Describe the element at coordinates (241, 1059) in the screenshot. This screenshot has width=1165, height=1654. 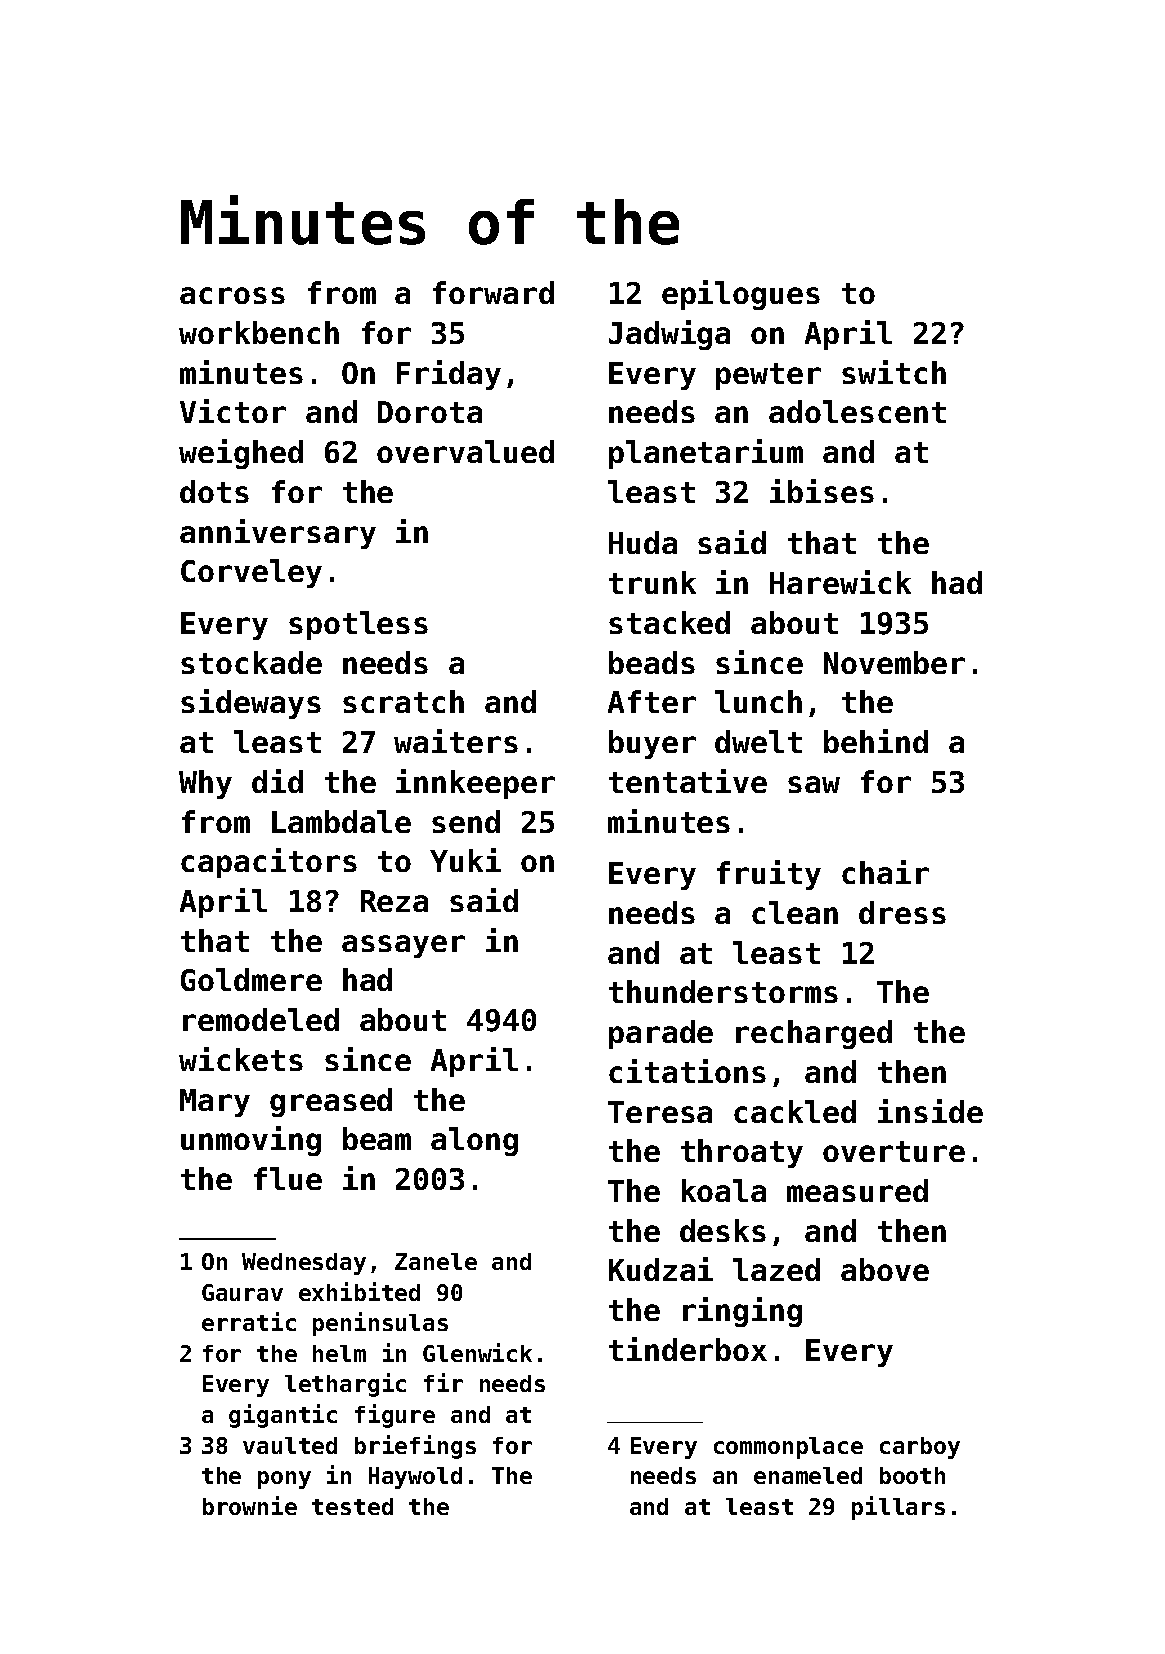
I see `wickets` at that location.
